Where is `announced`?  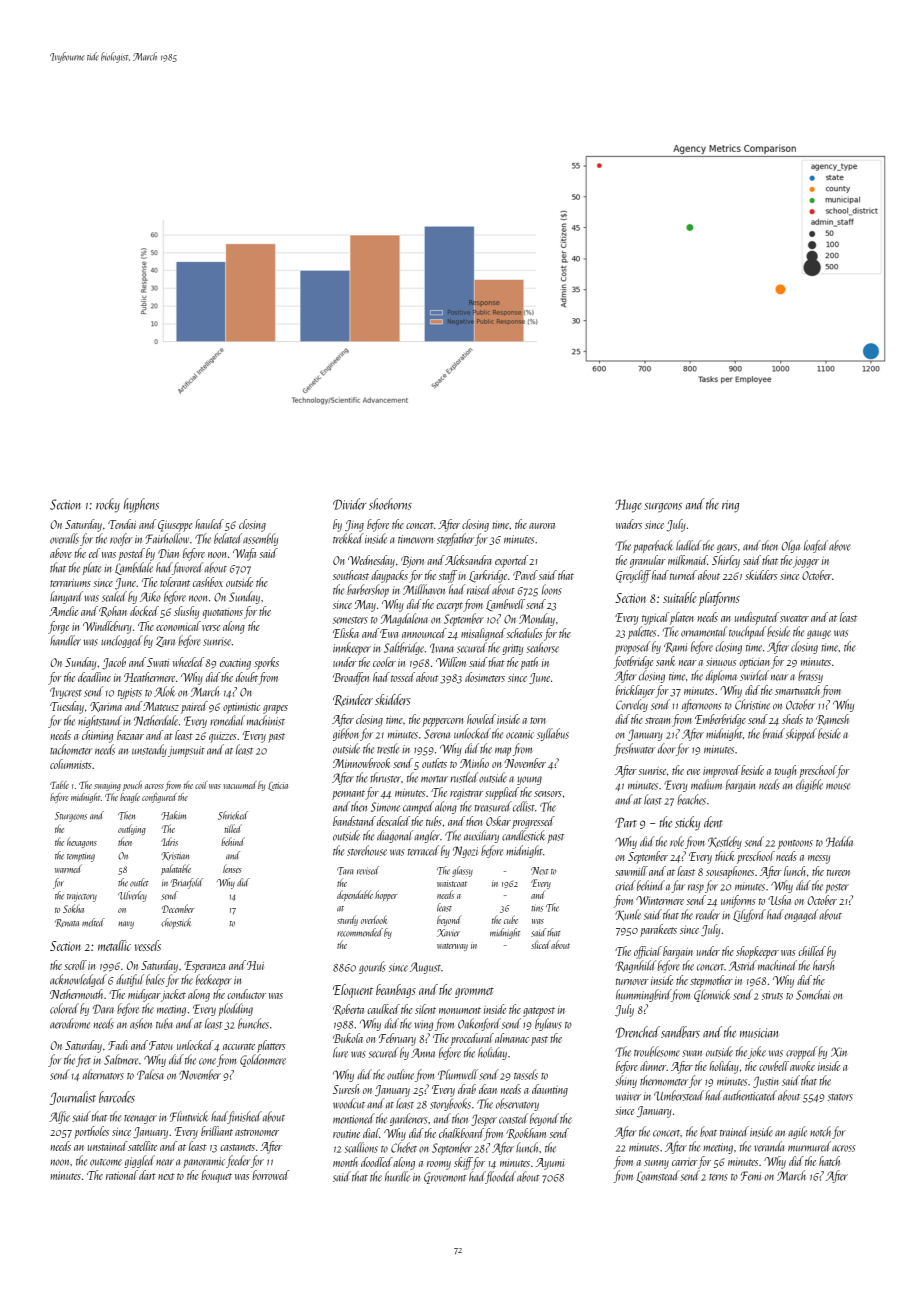 announced is located at coordinates (424, 633).
